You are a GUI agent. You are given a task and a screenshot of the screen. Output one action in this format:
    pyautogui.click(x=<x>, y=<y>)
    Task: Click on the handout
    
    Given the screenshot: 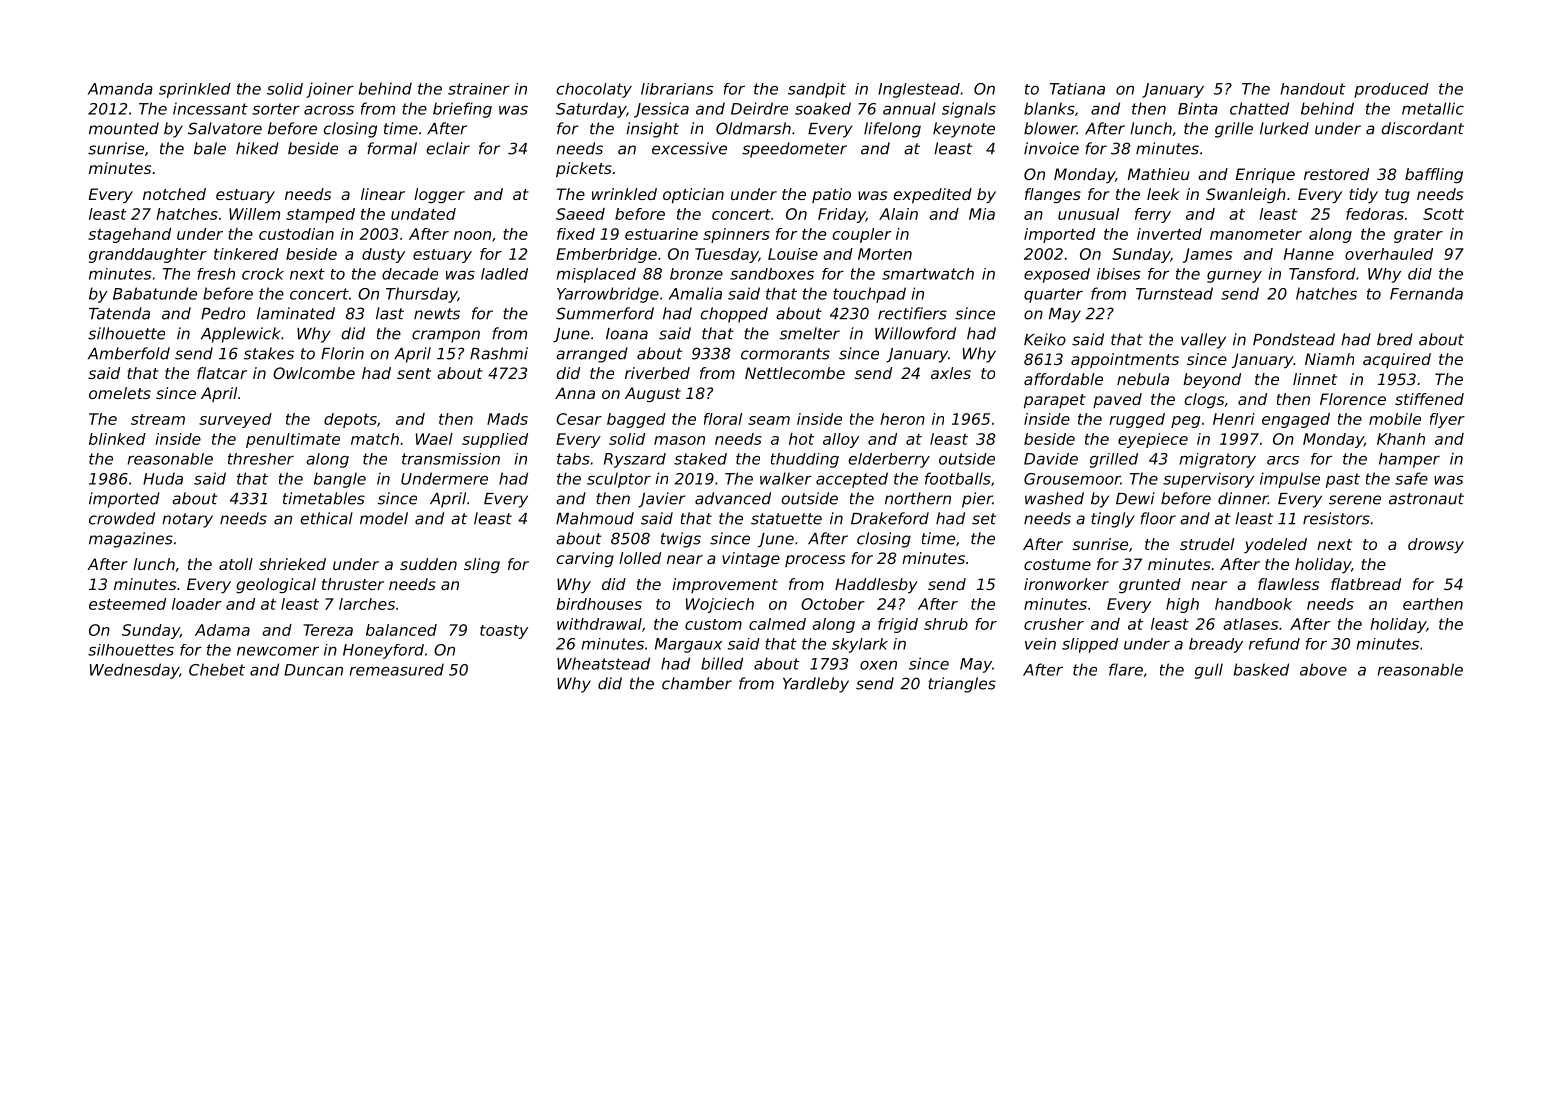 What is the action you would take?
    pyautogui.click(x=1313, y=89)
